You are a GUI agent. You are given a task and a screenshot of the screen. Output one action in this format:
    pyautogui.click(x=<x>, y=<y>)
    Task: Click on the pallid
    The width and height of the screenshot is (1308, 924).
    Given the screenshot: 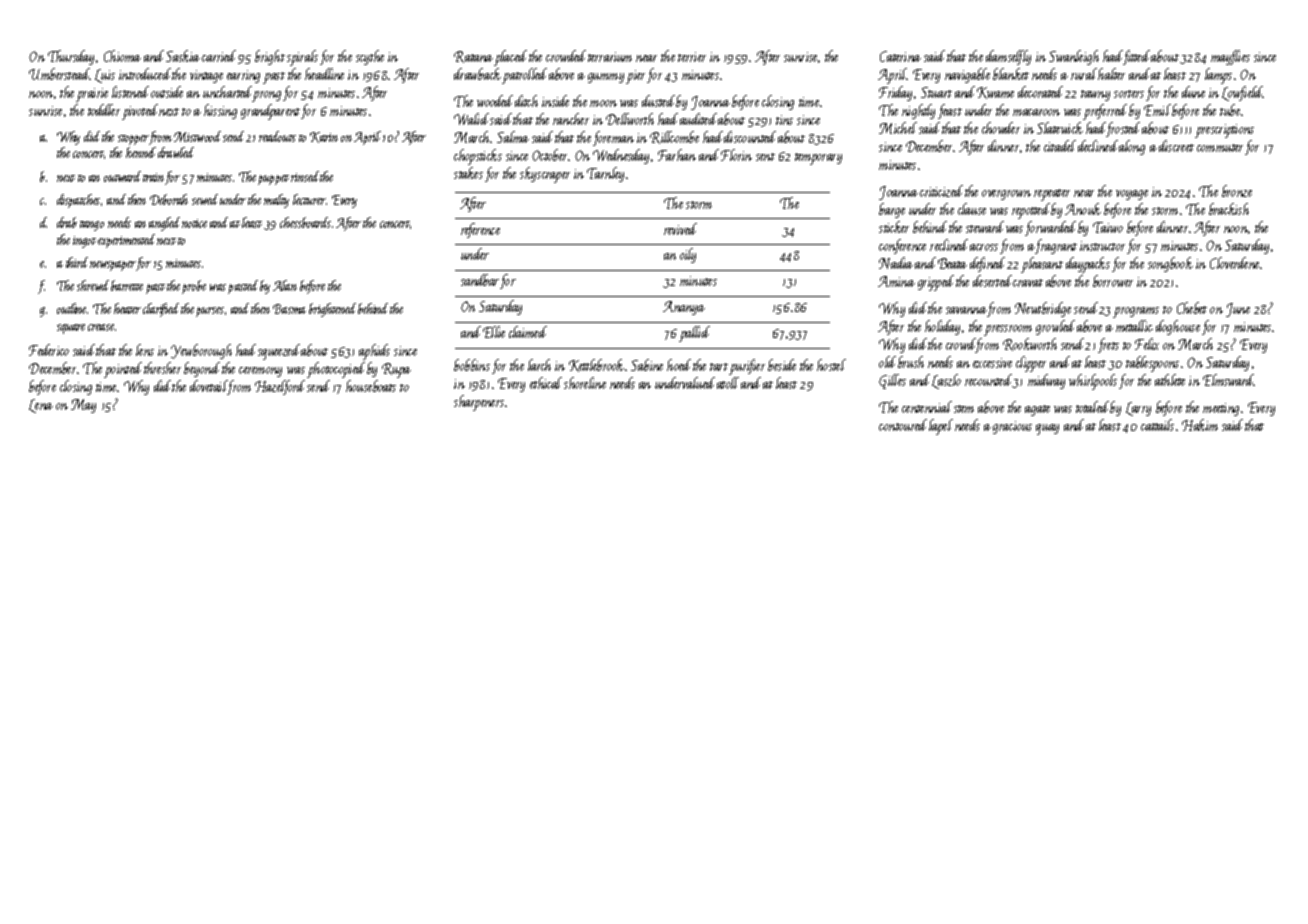 What is the action you would take?
    pyautogui.click(x=694, y=334)
